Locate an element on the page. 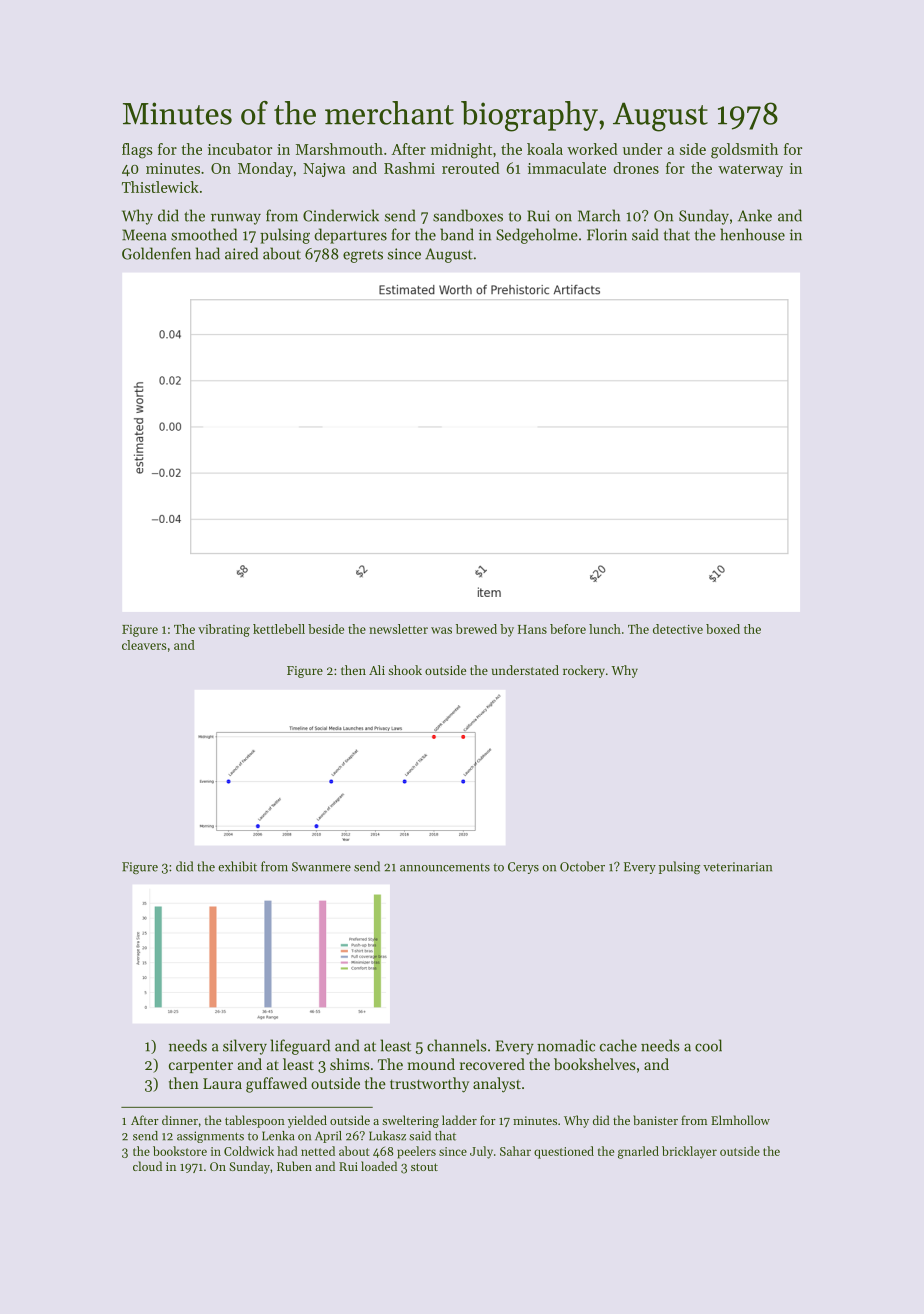 The height and width of the image is (1314, 924). boxed is located at coordinates (723, 629).
